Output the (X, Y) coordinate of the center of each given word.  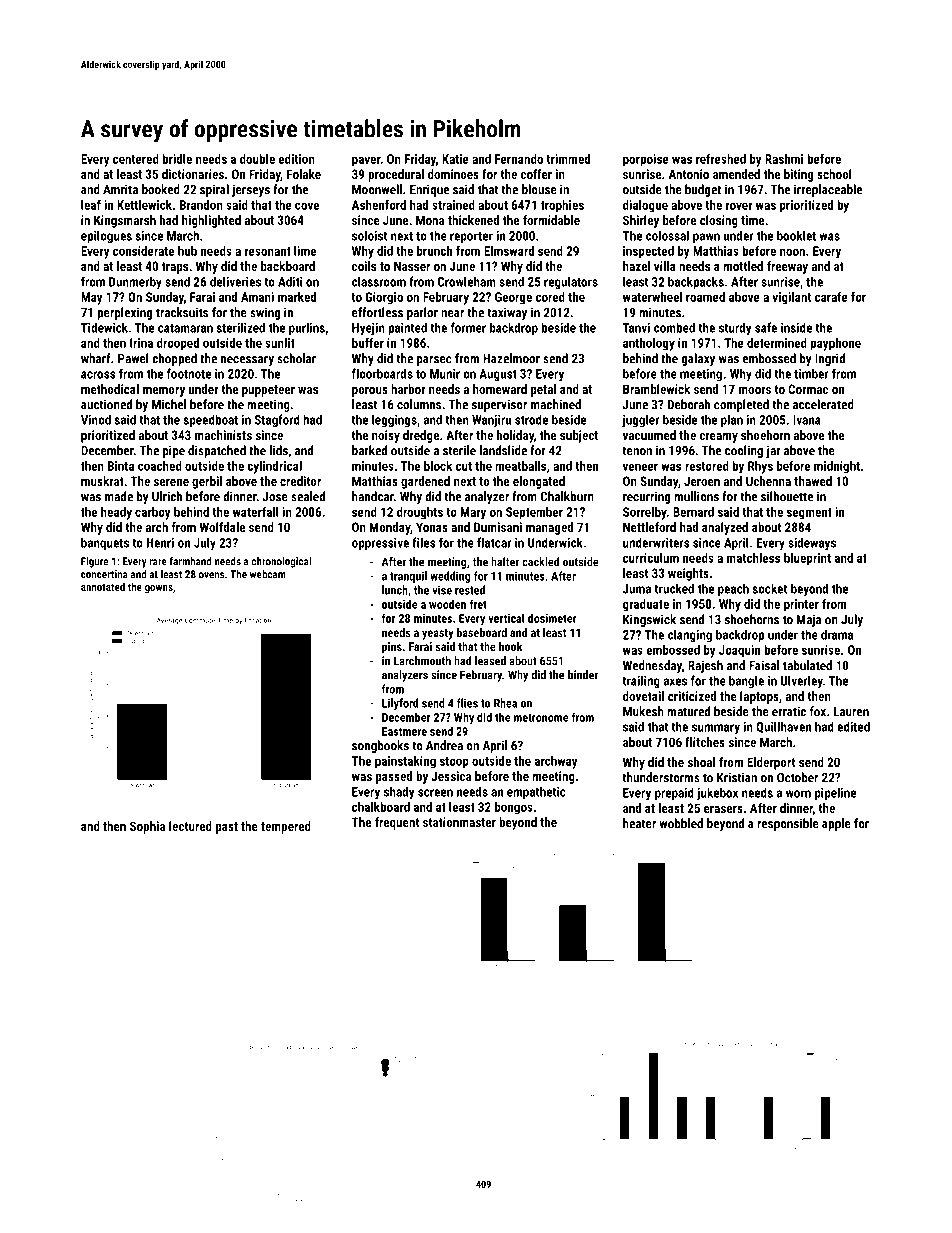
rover (739, 206)
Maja (809, 620)
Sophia (147, 827)
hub (187, 251)
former (468, 327)
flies (467, 703)
